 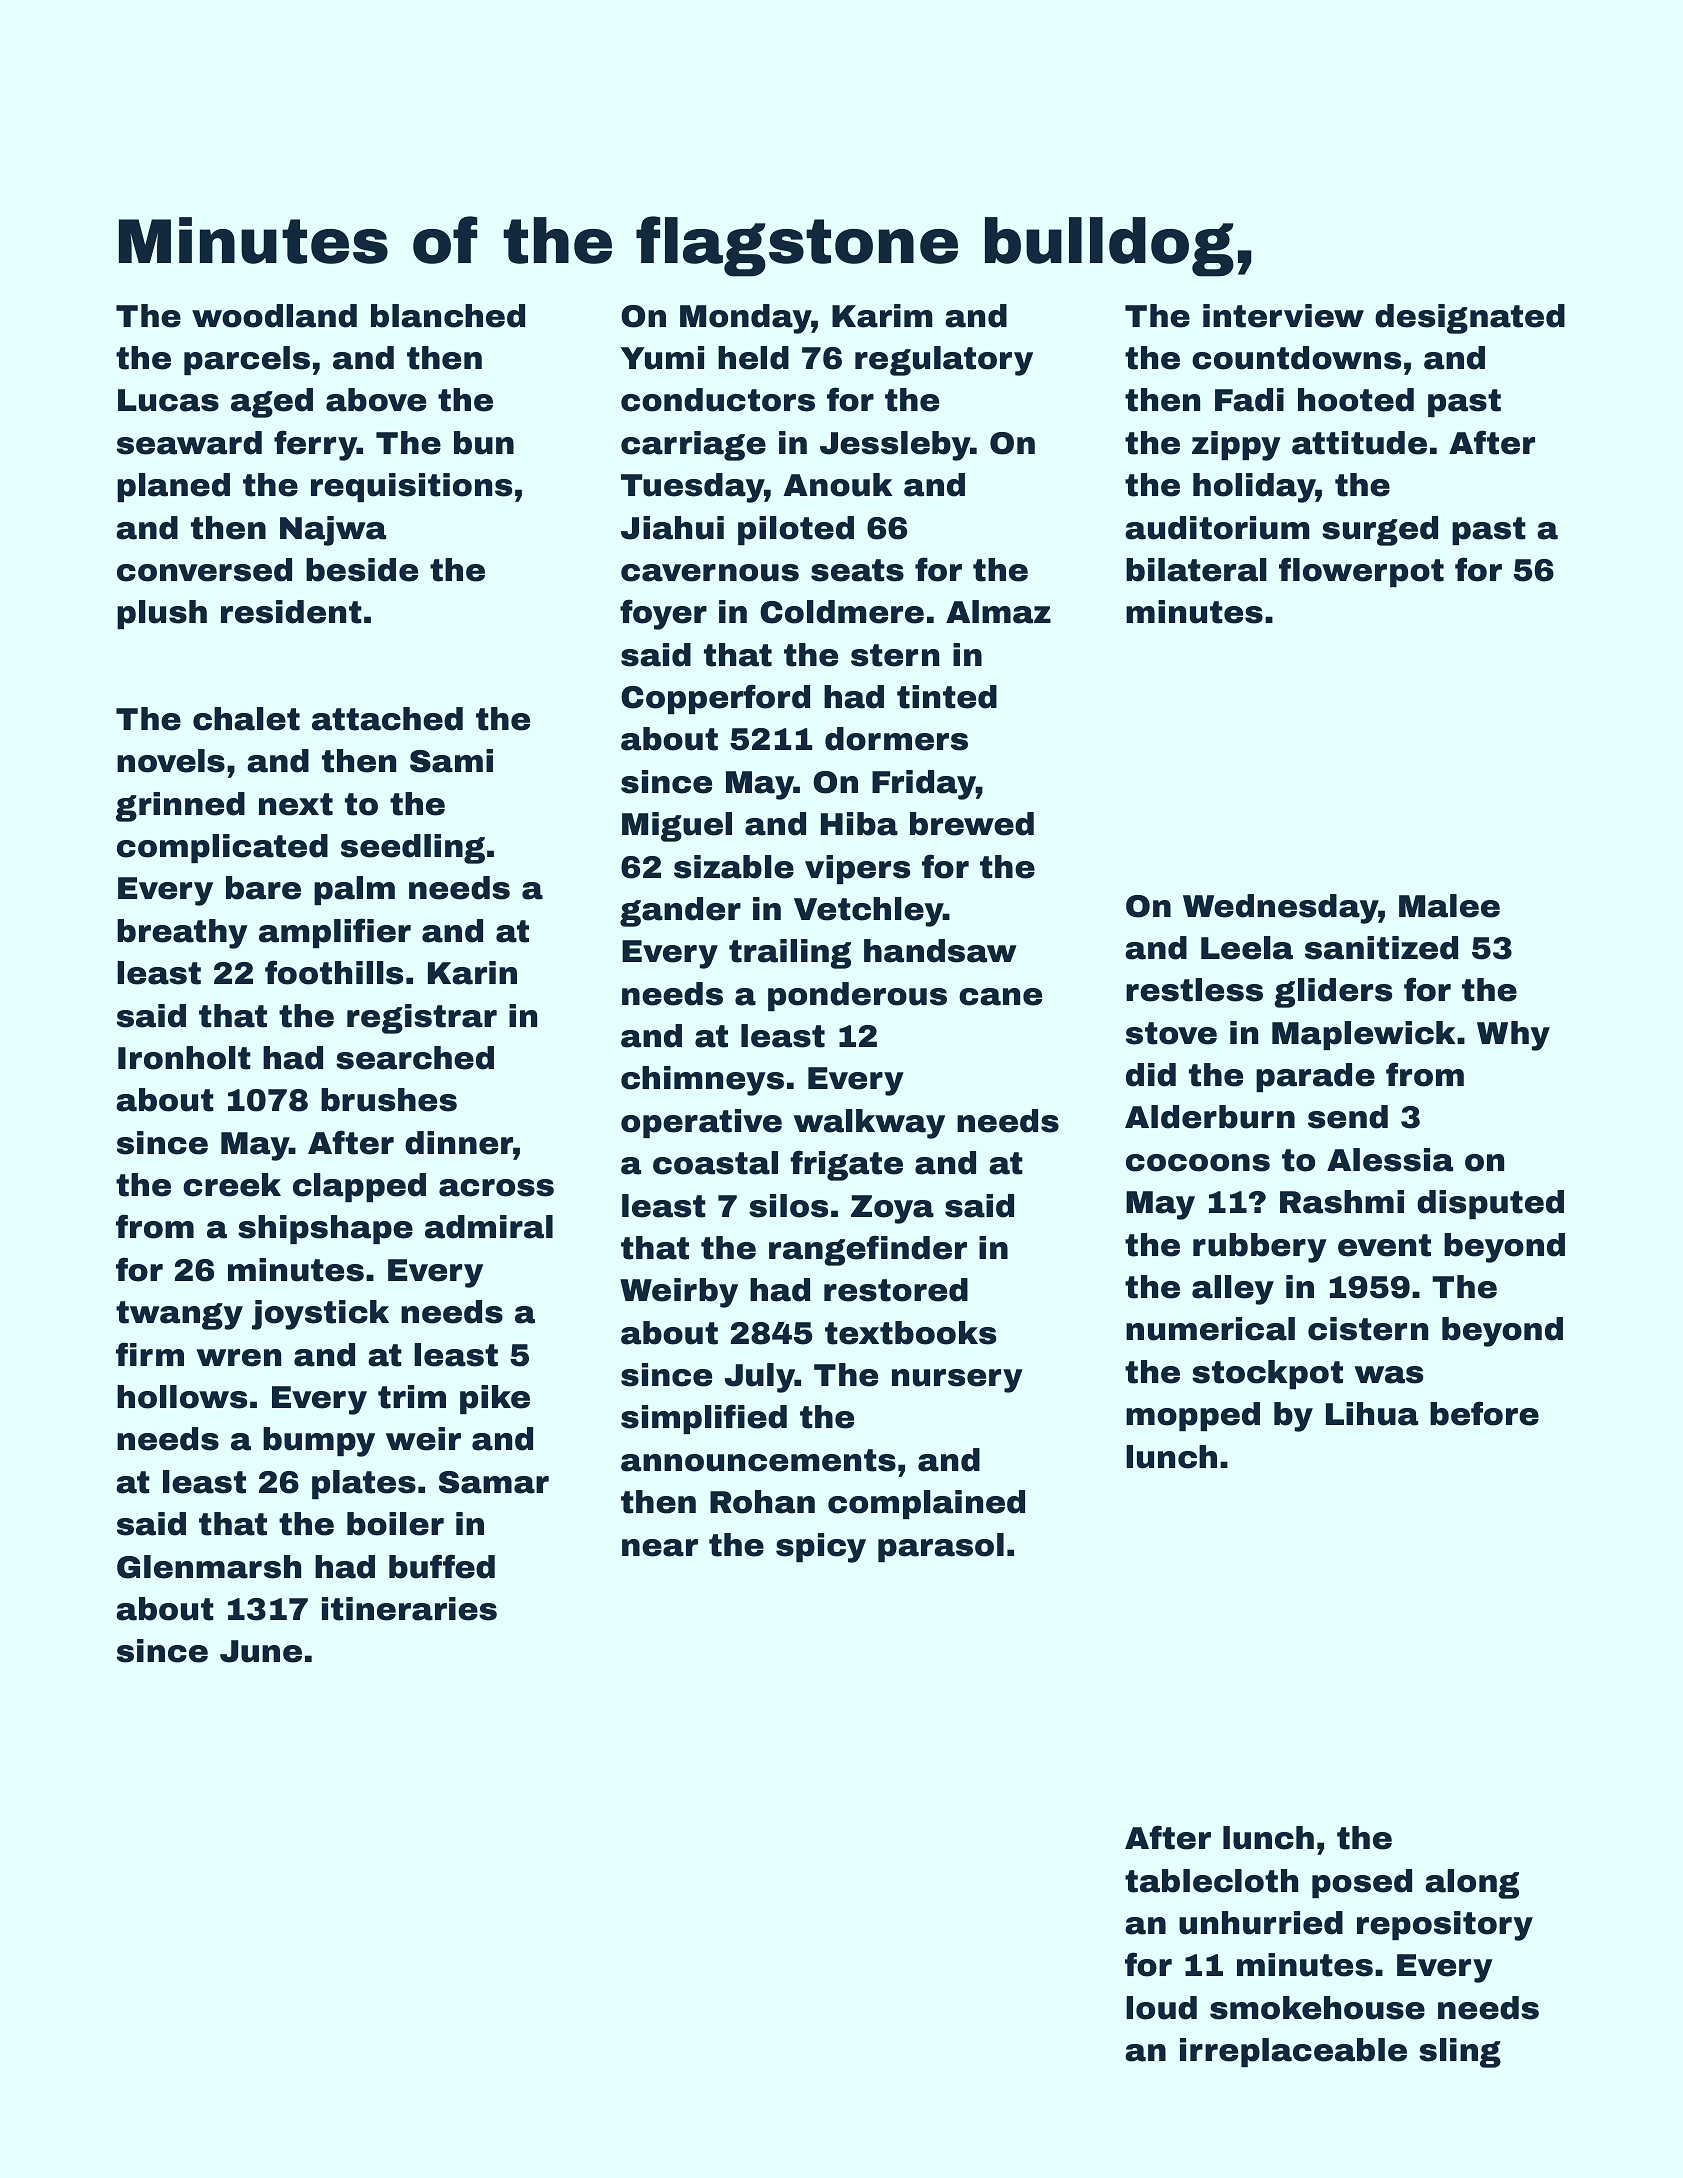 What do you see at coordinates (173, 487) in the document?
I see `planed` at bounding box center [173, 487].
